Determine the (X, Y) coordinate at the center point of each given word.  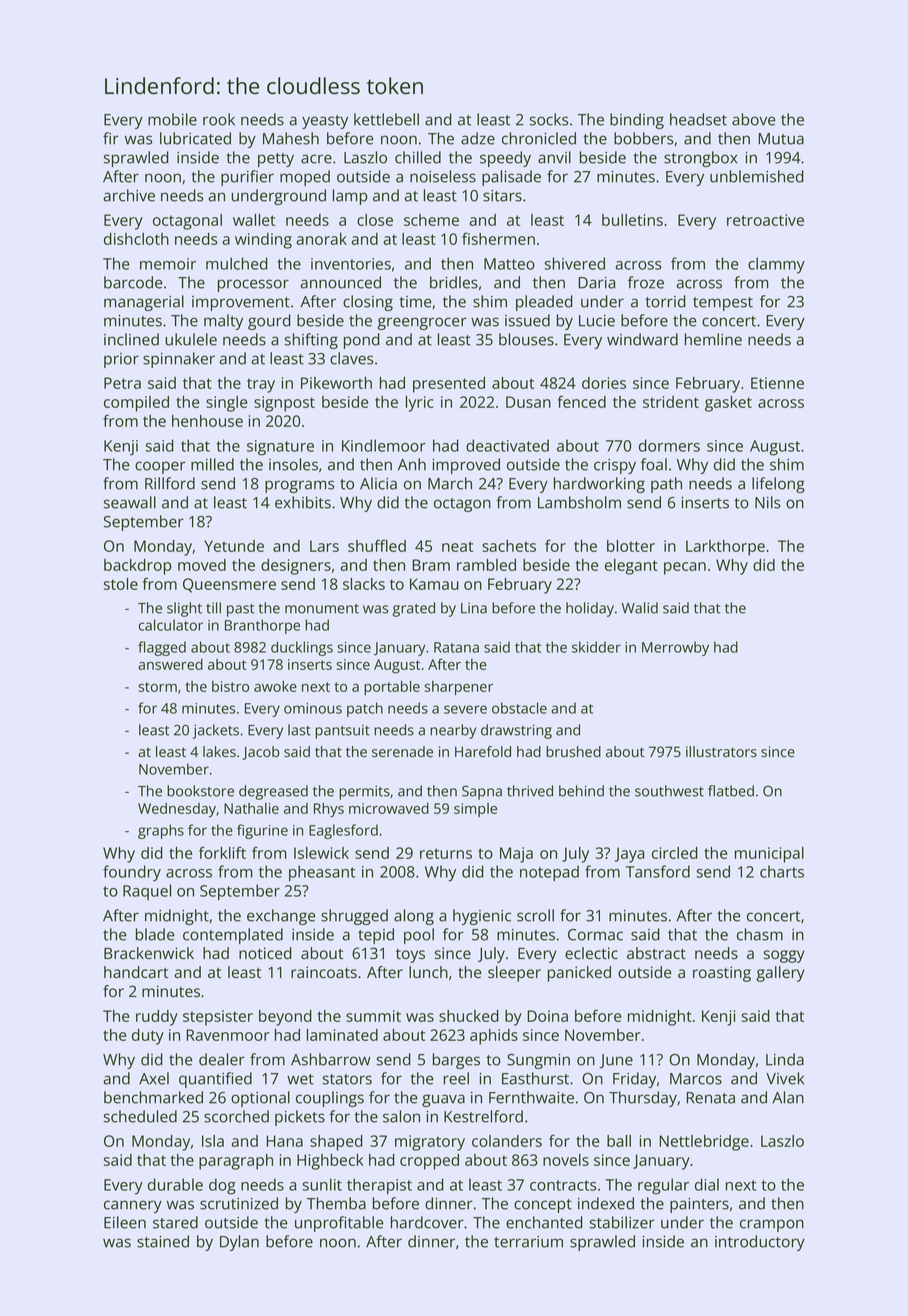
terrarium (528, 1242)
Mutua (781, 139)
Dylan (239, 1243)
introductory (760, 1243)
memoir (168, 264)
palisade (511, 178)
